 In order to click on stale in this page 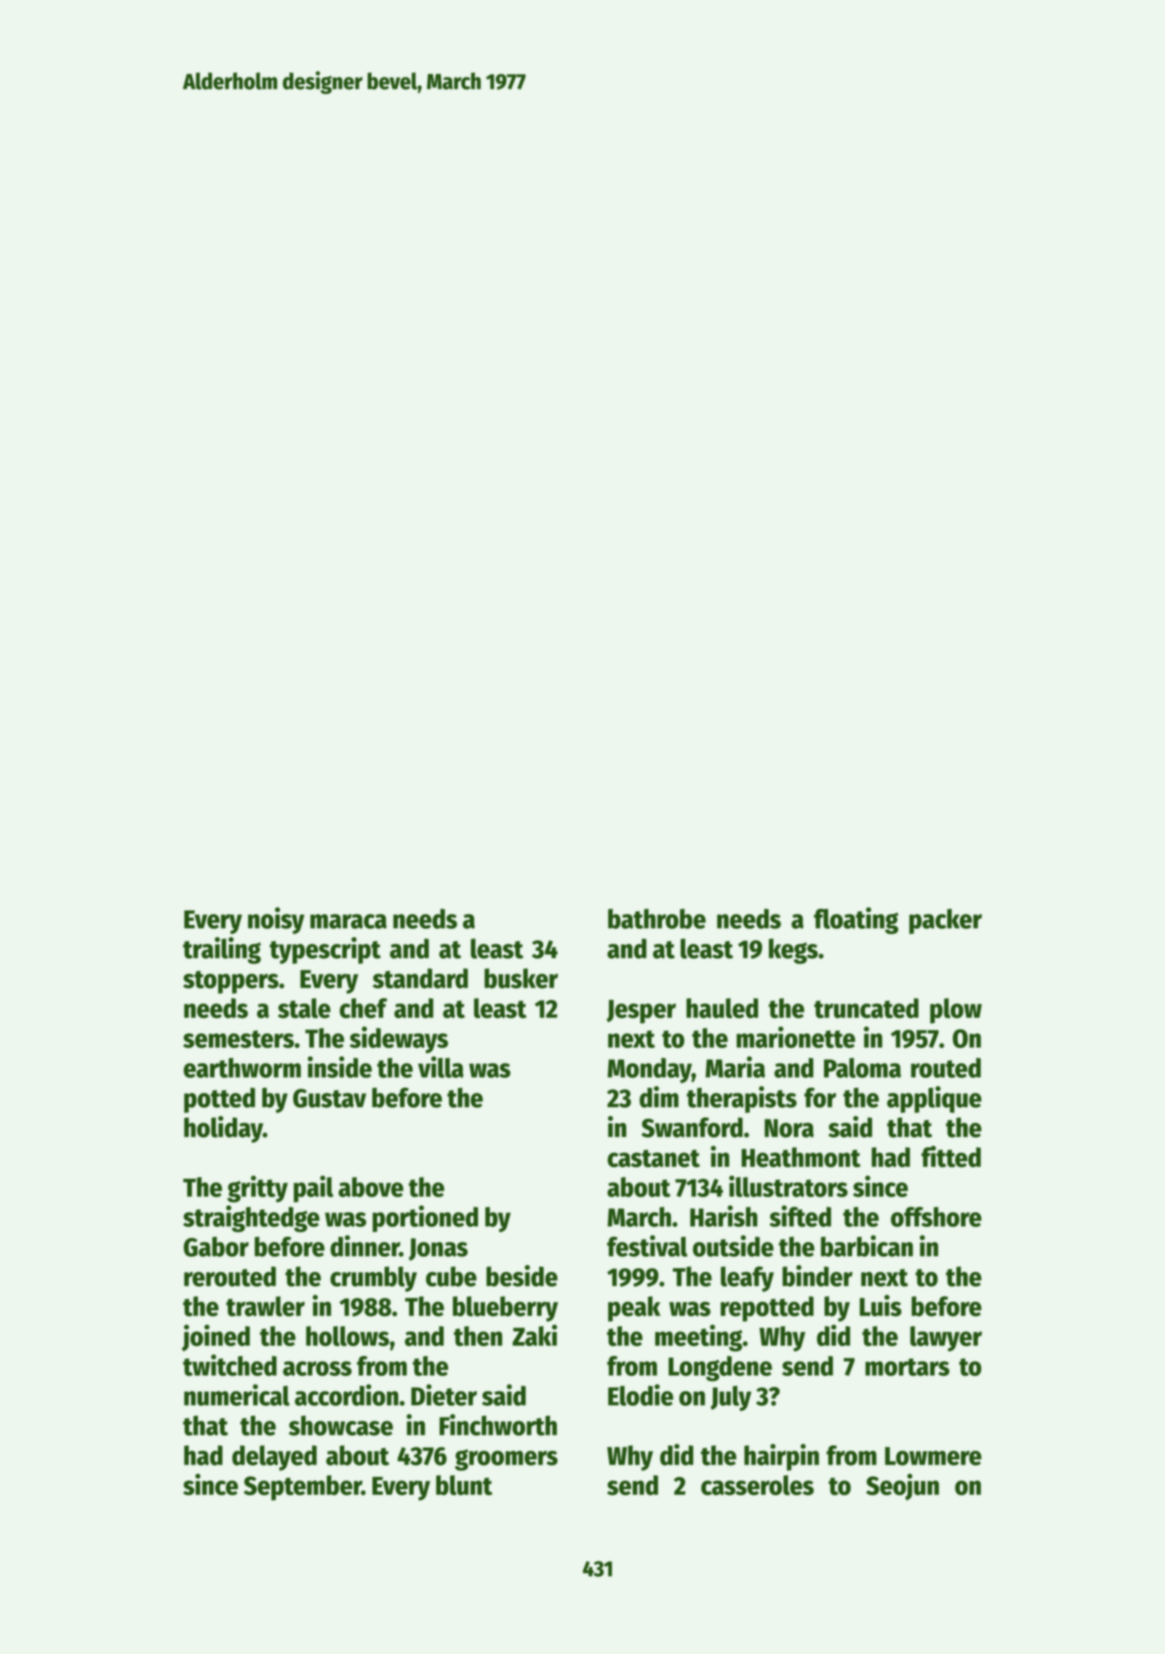, I will do `click(304, 1008)`.
